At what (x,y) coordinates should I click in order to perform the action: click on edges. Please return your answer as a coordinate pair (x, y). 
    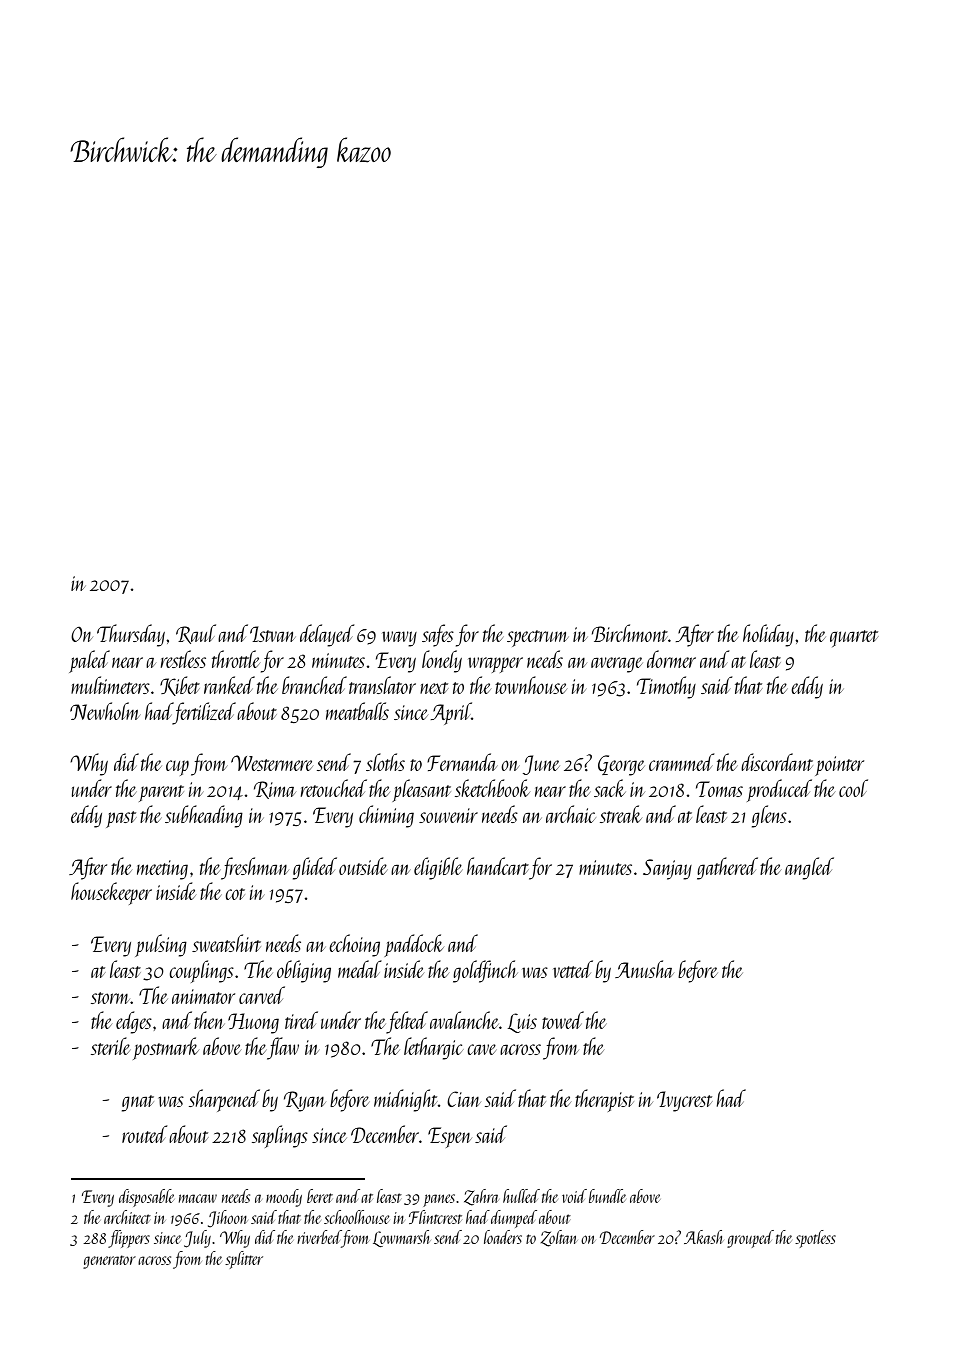
    Looking at the image, I should click on (134, 1022).
